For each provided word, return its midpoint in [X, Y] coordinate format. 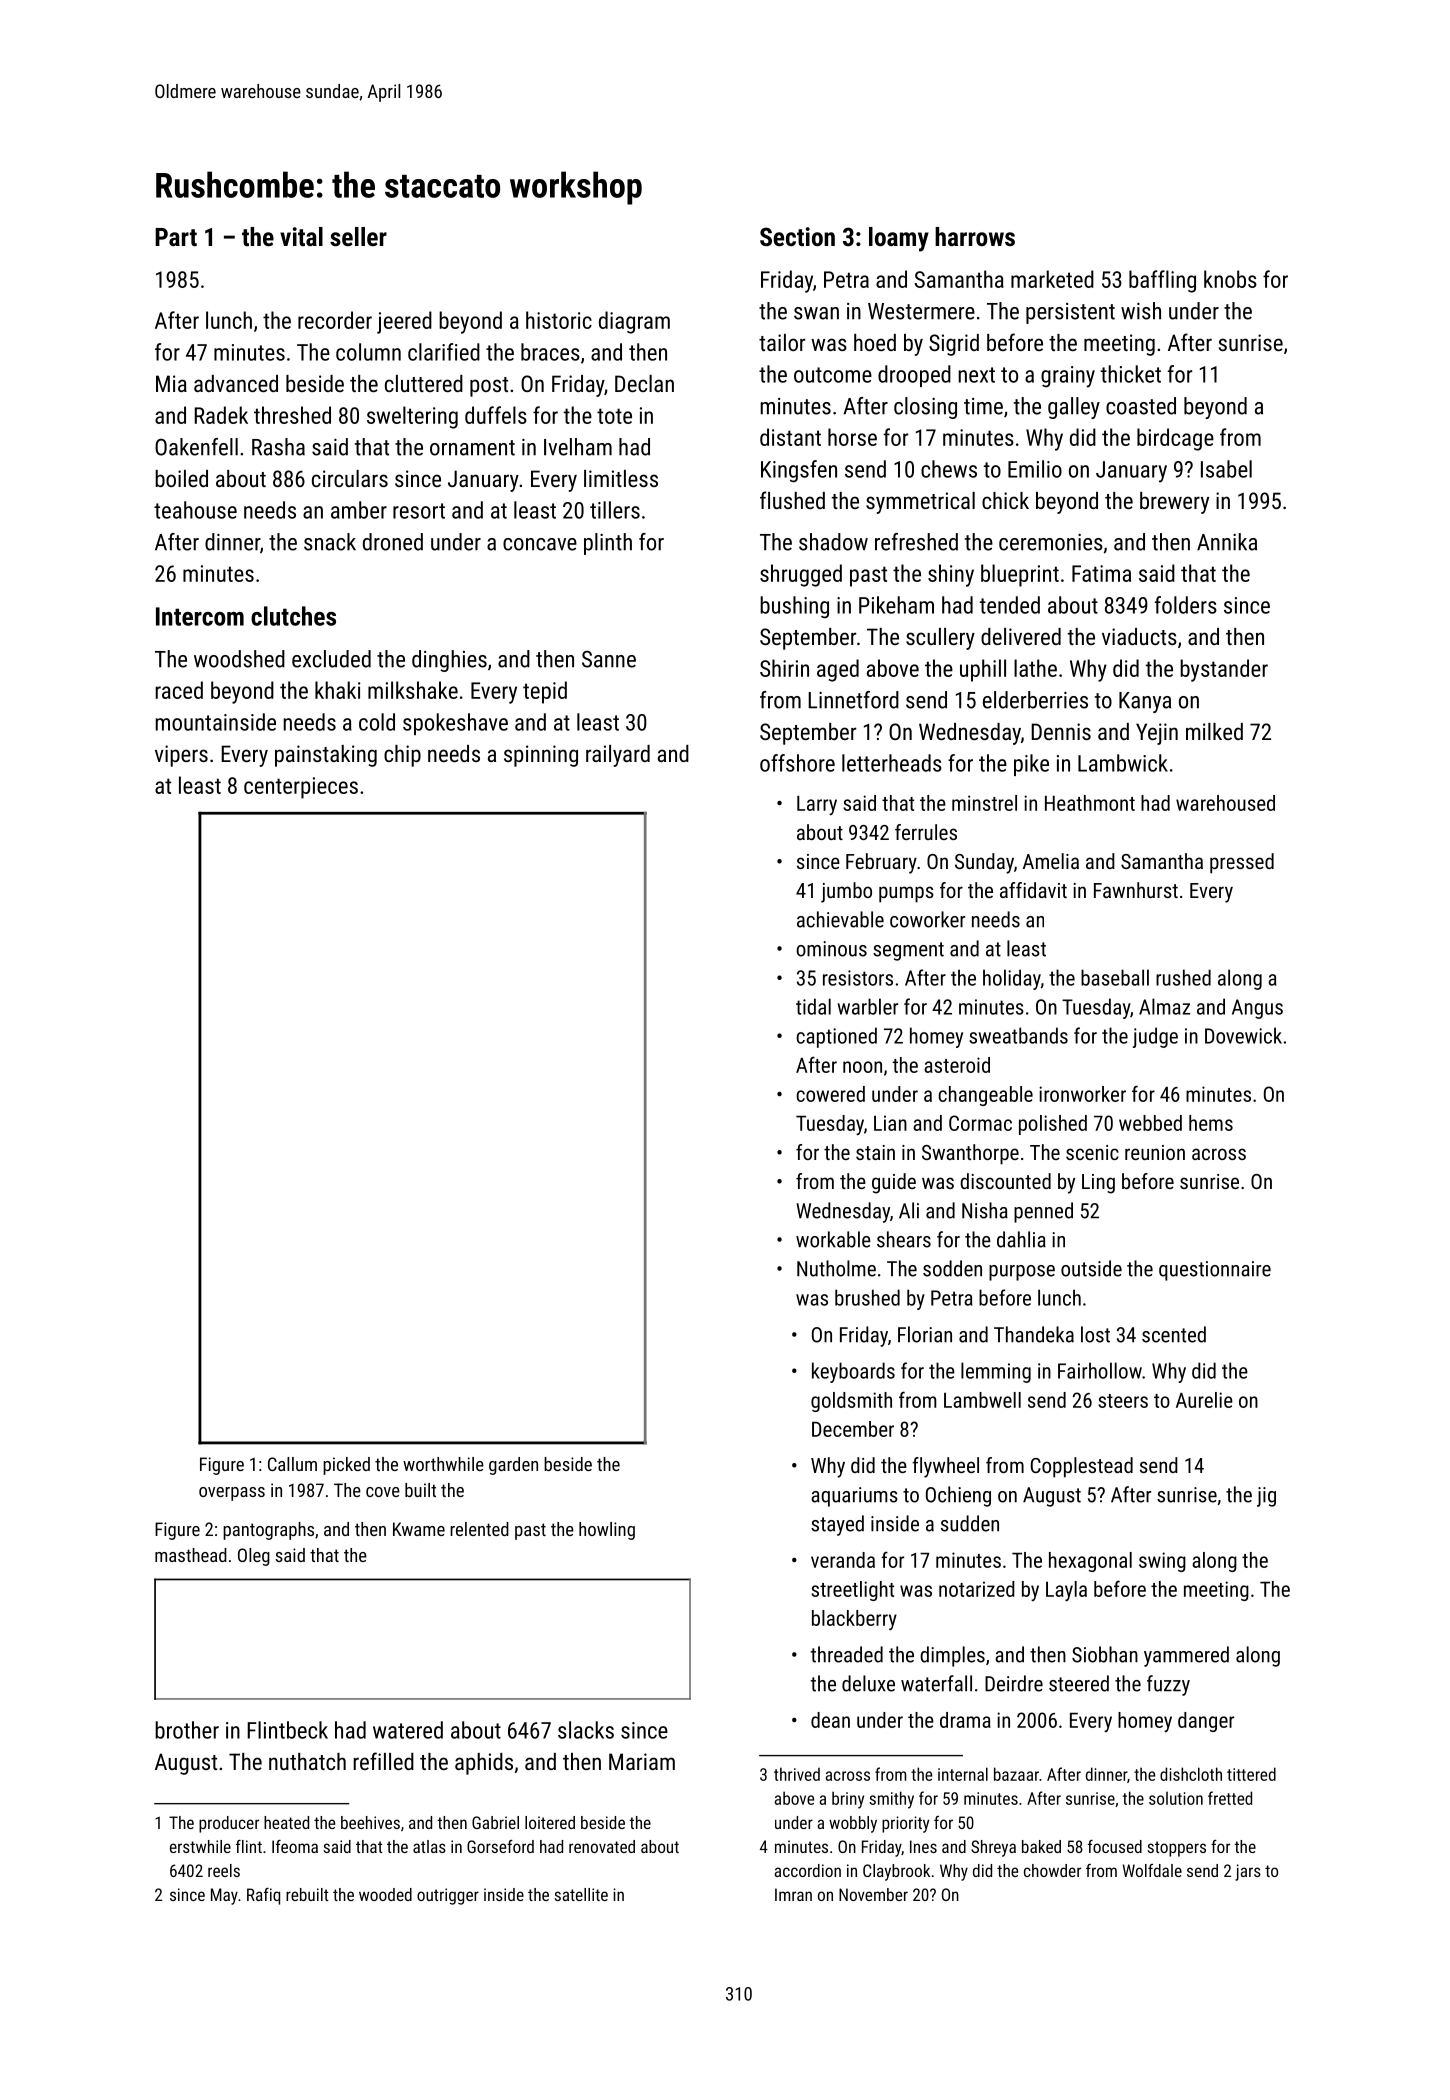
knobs [1230, 279]
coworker [927, 919]
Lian [890, 1123]
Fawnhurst [1136, 890]
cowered [830, 1094]
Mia [171, 383]
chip [402, 756]
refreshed [916, 542]
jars [1248, 1872]
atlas [429, 1846]
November [873, 1894]
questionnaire [1215, 1271]
